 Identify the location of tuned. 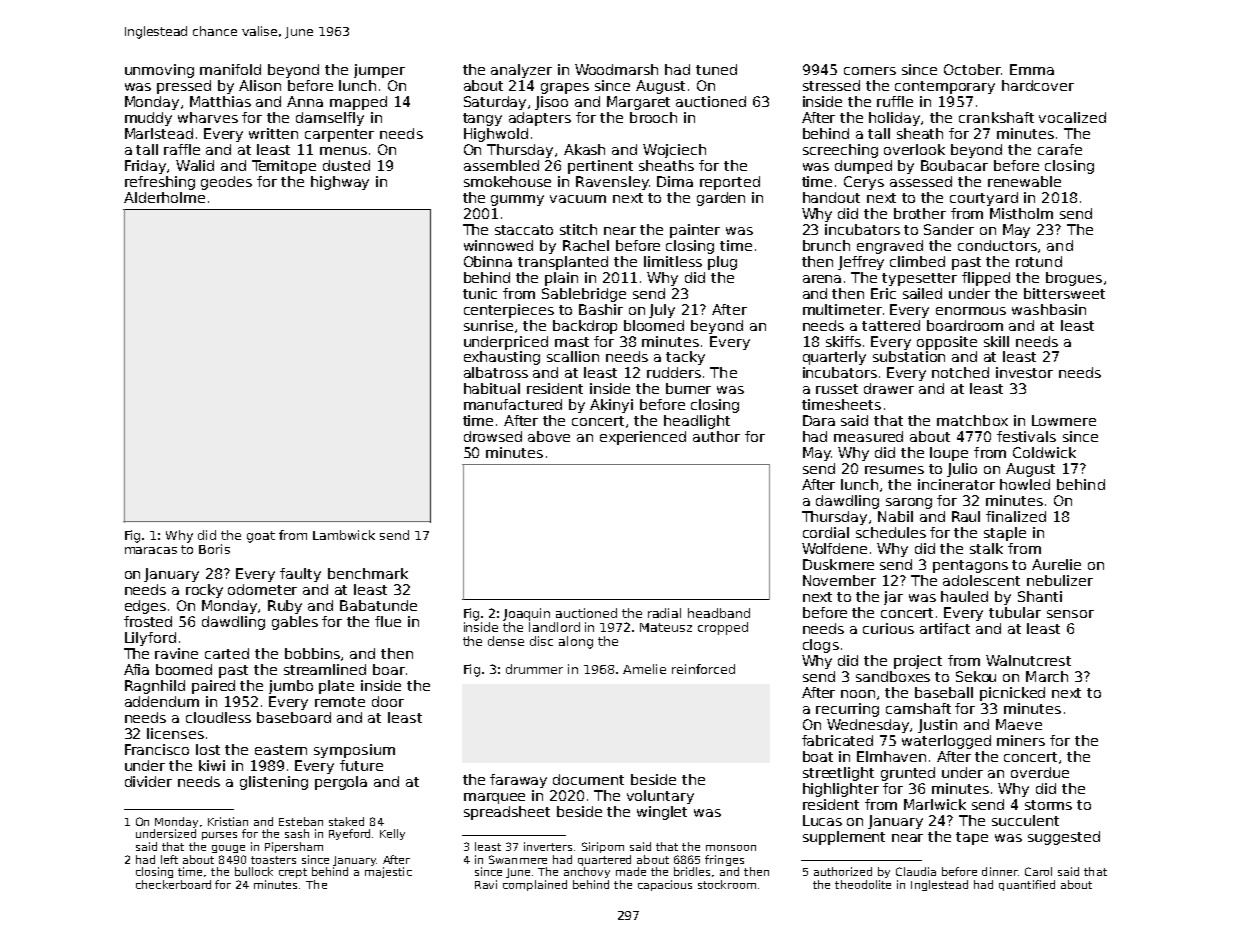
(716, 69).
